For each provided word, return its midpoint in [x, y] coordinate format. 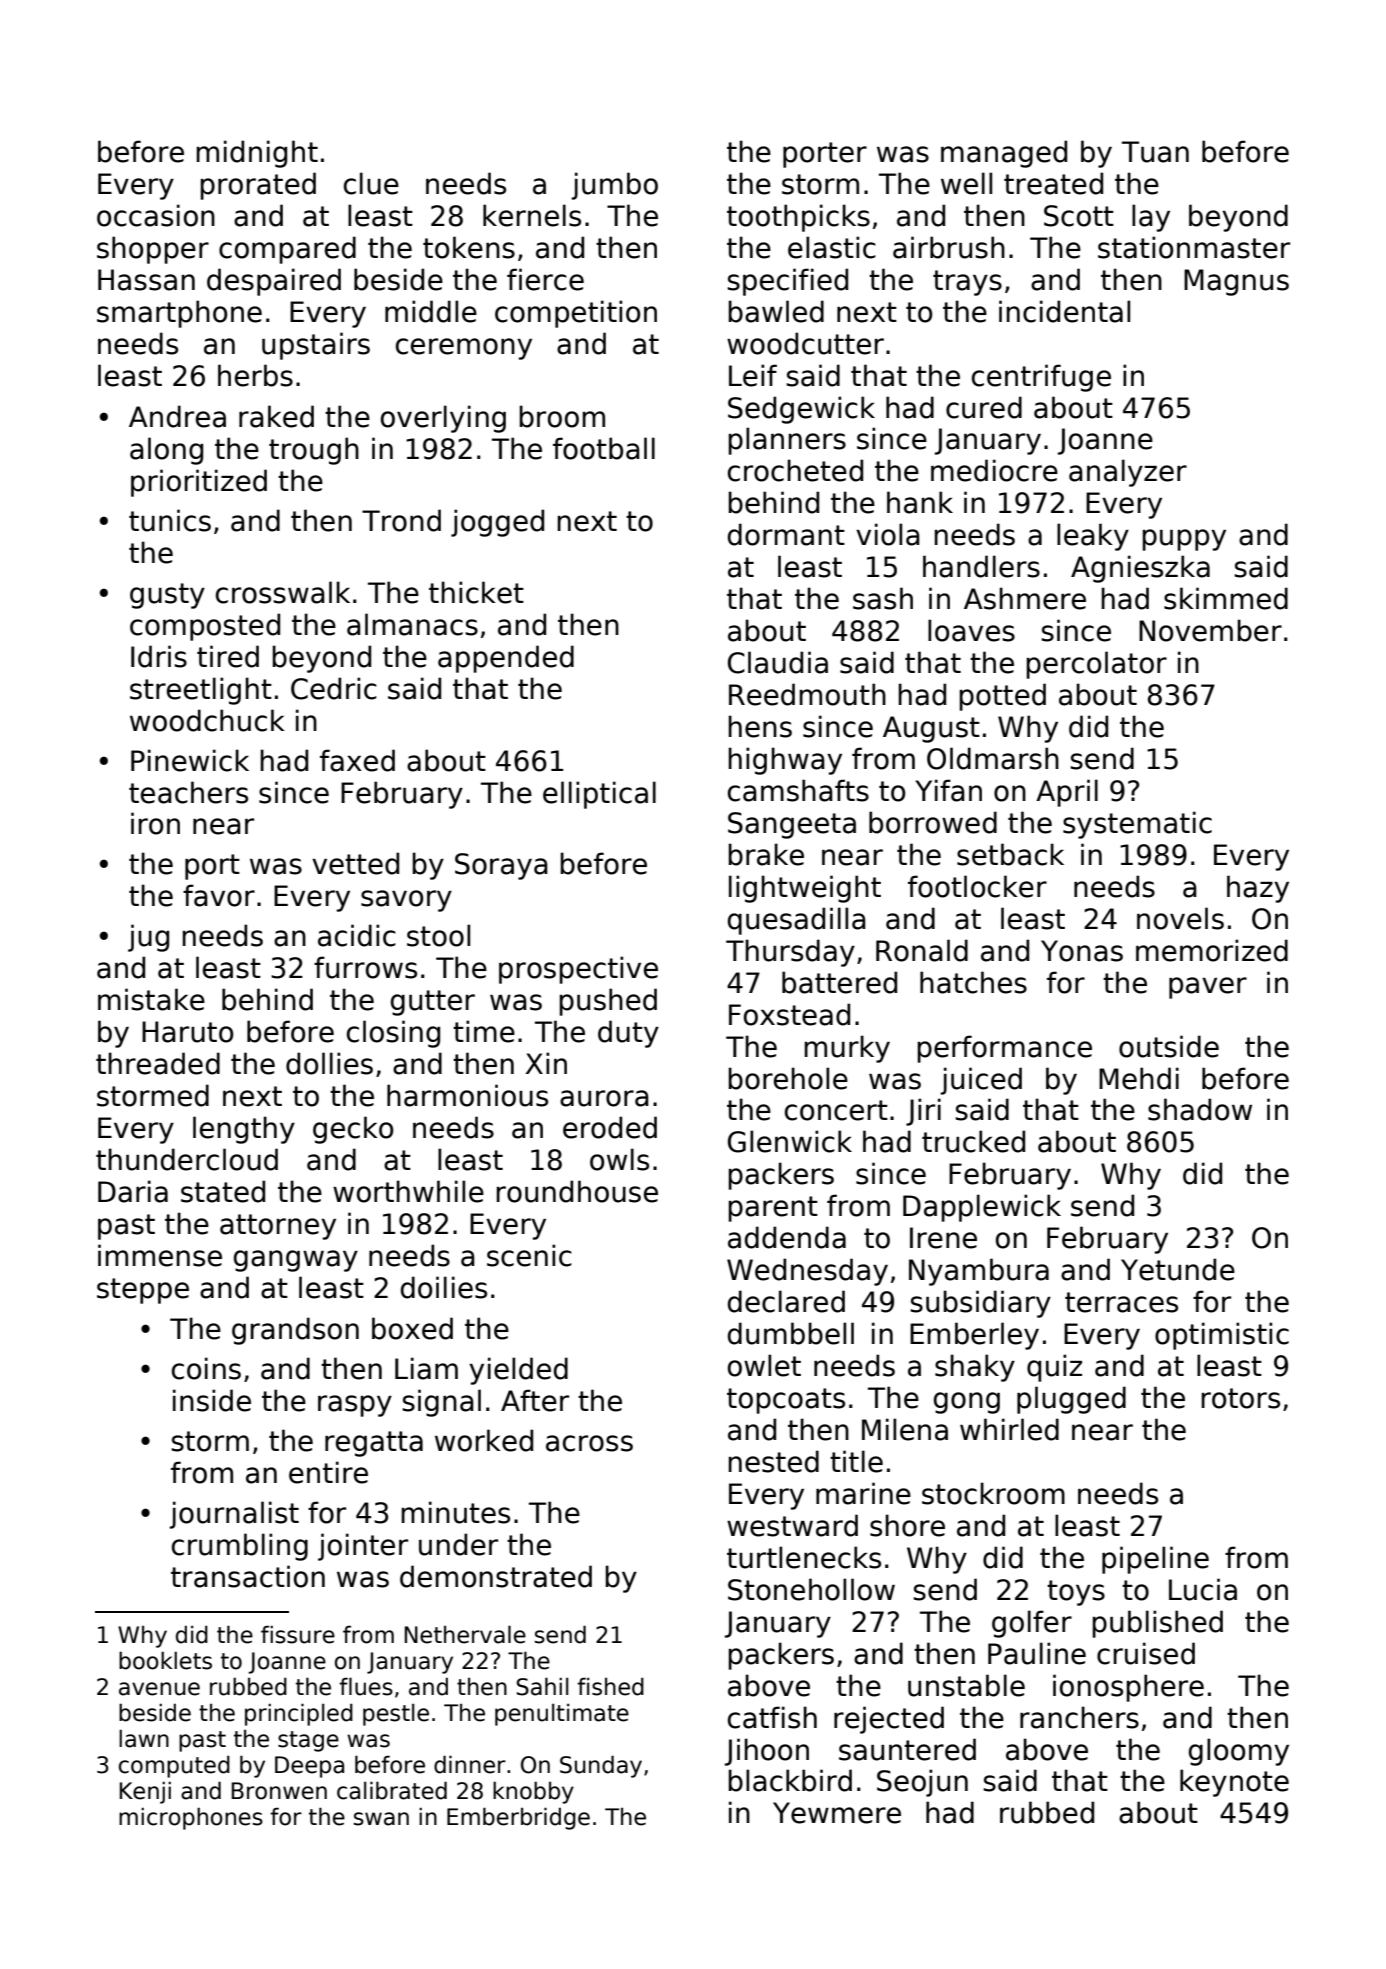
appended [506, 659]
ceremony [464, 349]
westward [792, 1525]
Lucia [1203, 1589]
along [166, 451]
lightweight [805, 889]
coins [206, 1368]
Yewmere [837, 1813]
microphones [191, 1818]
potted [1002, 697]
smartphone [179, 314]
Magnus [1236, 282]
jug [148, 938]
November [1210, 630]
